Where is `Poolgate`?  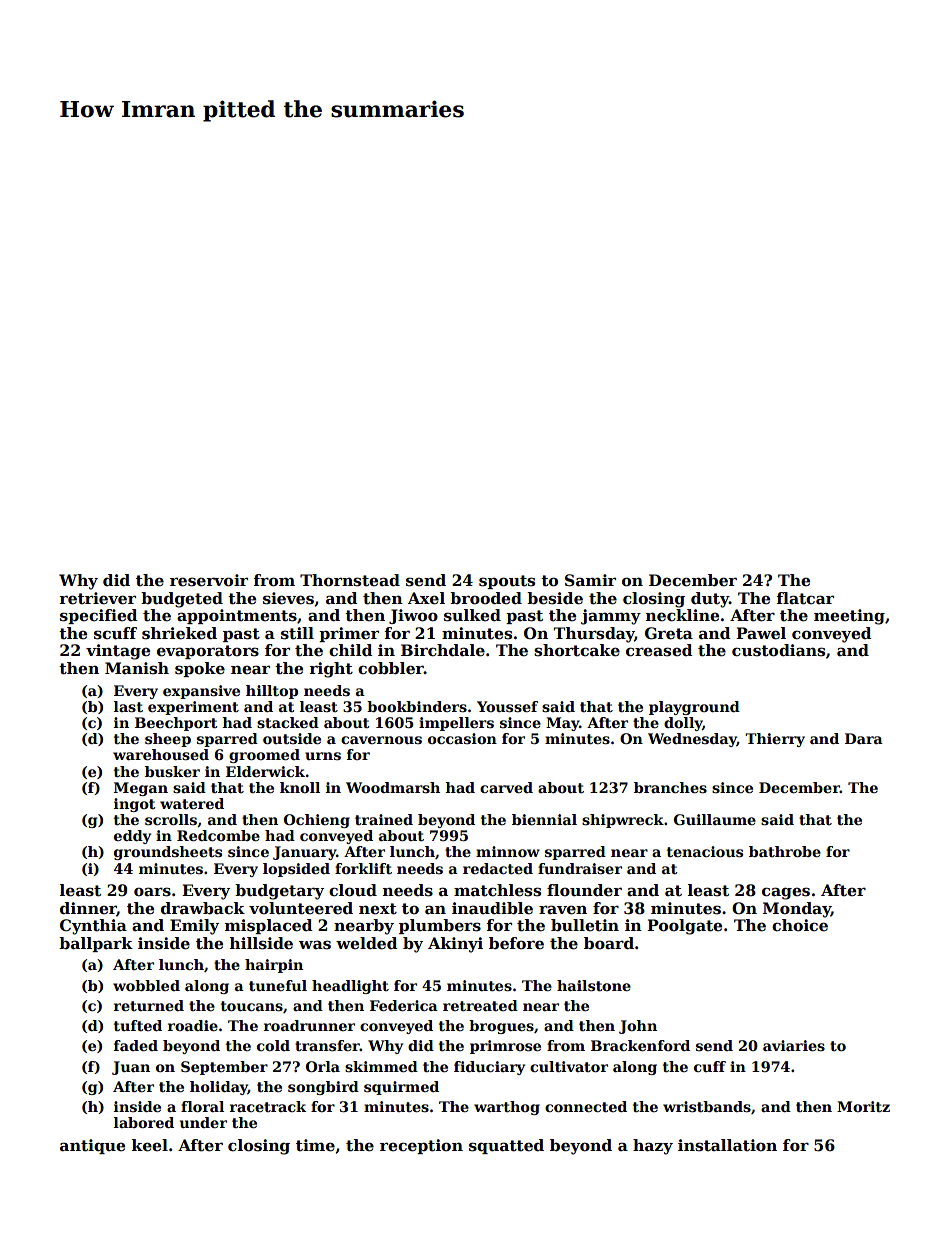 Poolgate is located at coordinates (684, 927).
